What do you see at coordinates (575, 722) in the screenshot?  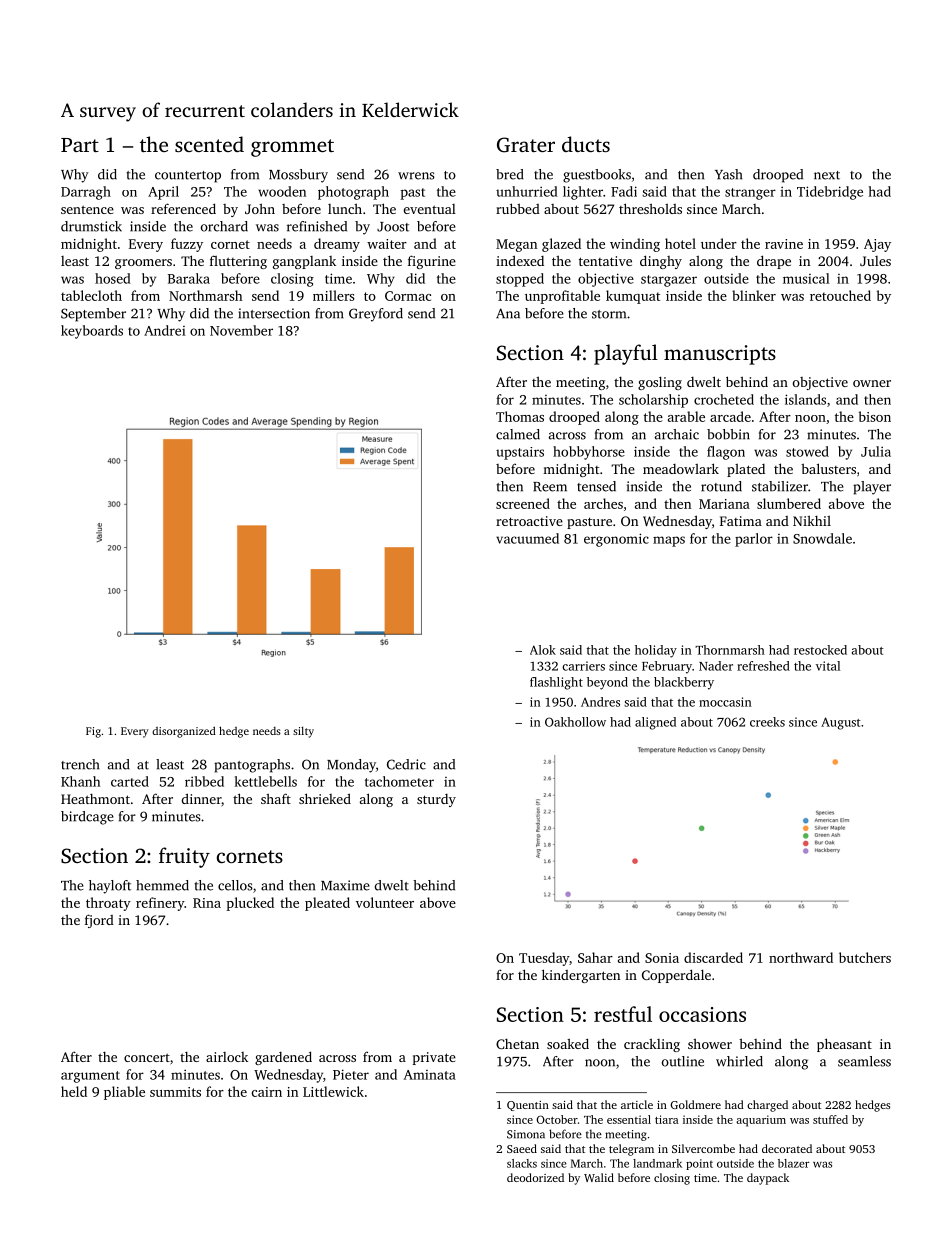 I see `Oakhollow` at bounding box center [575, 722].
